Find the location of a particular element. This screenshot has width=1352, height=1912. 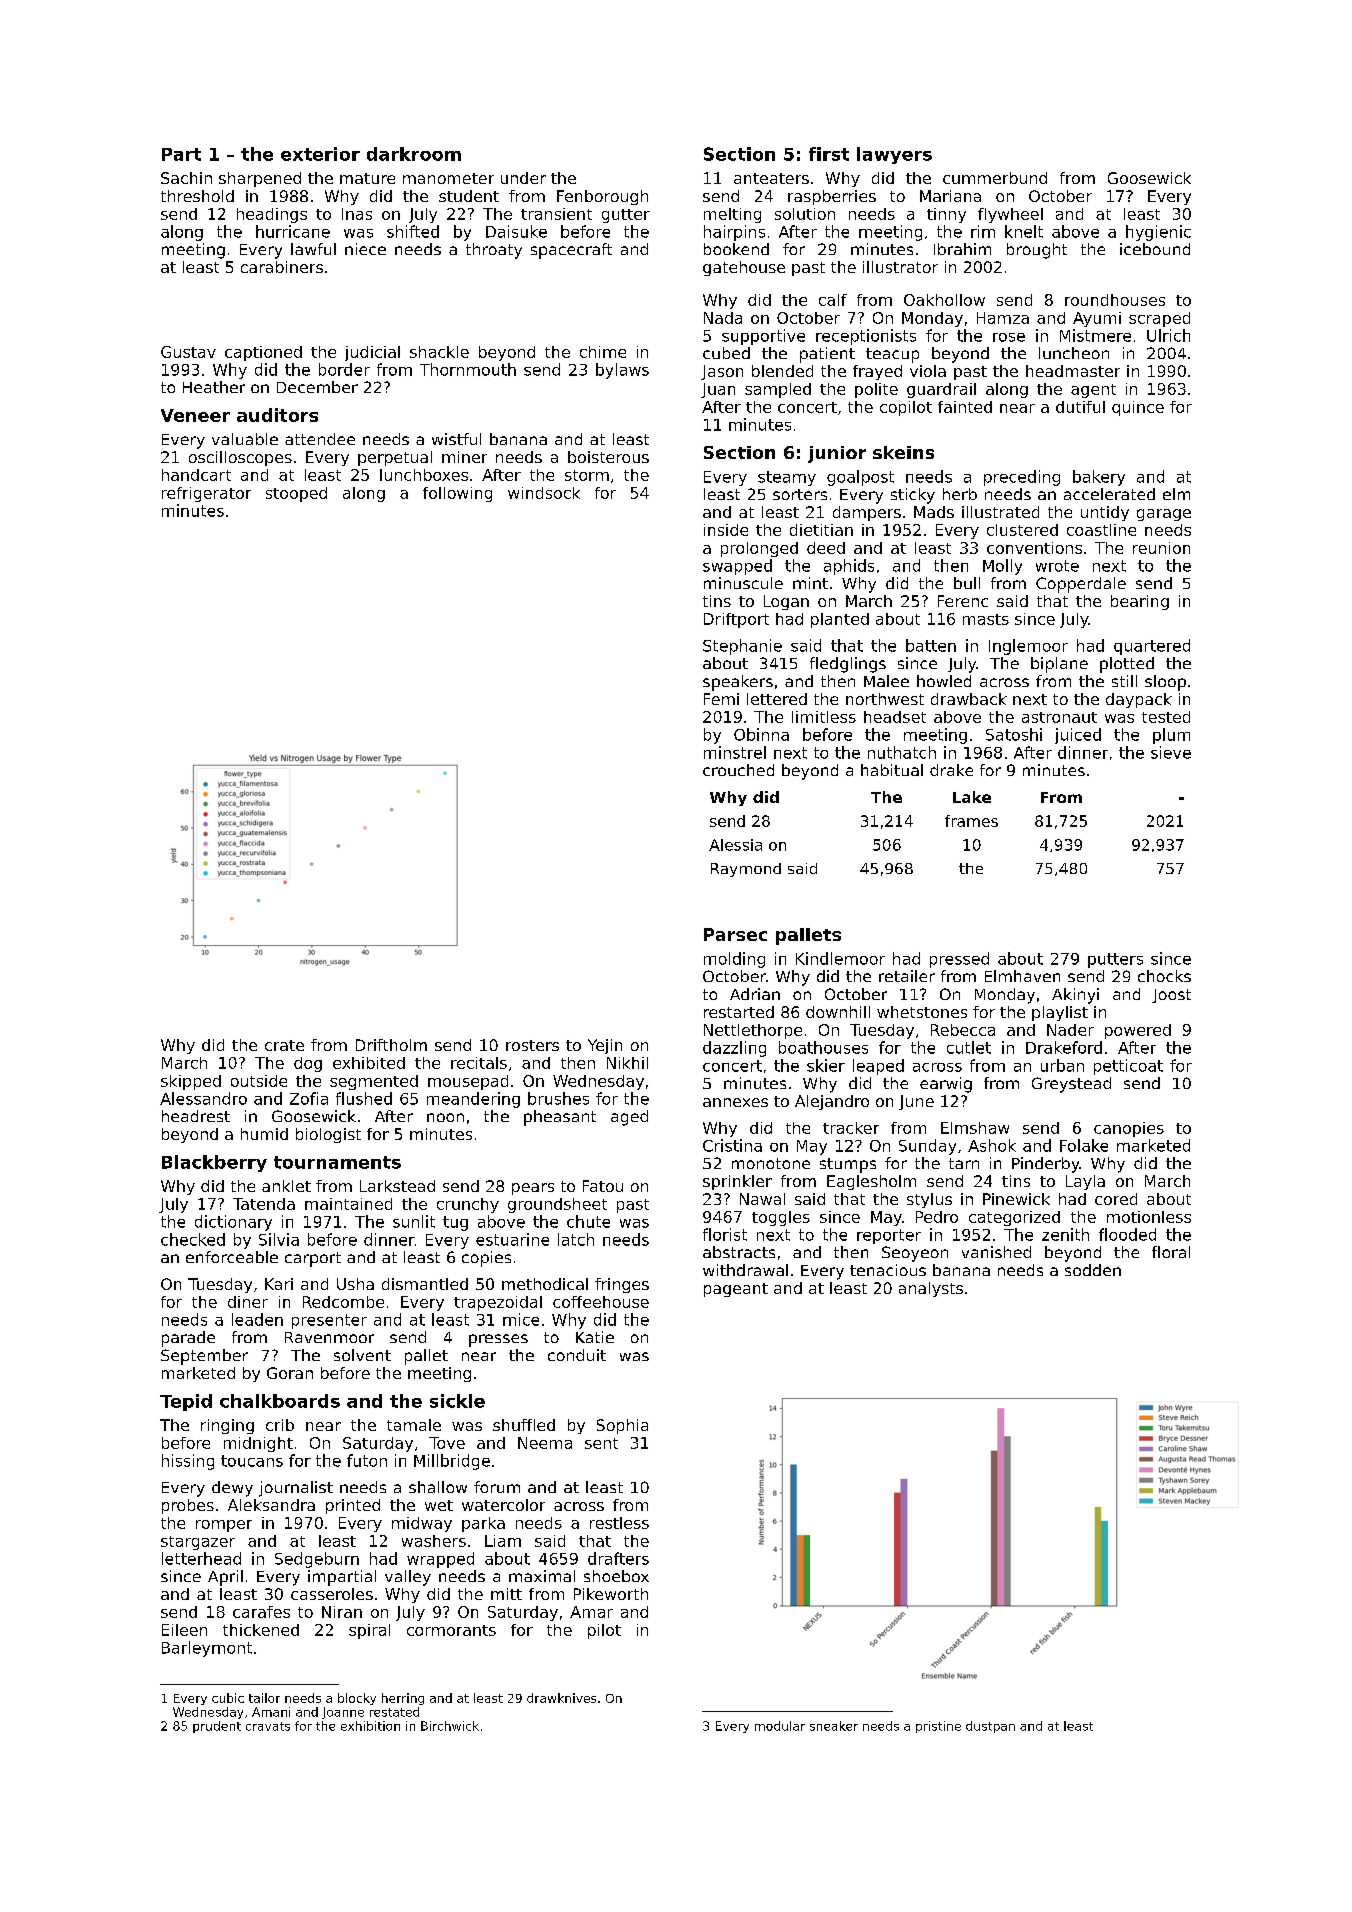

noon is located at coordinates (445, 1117).
